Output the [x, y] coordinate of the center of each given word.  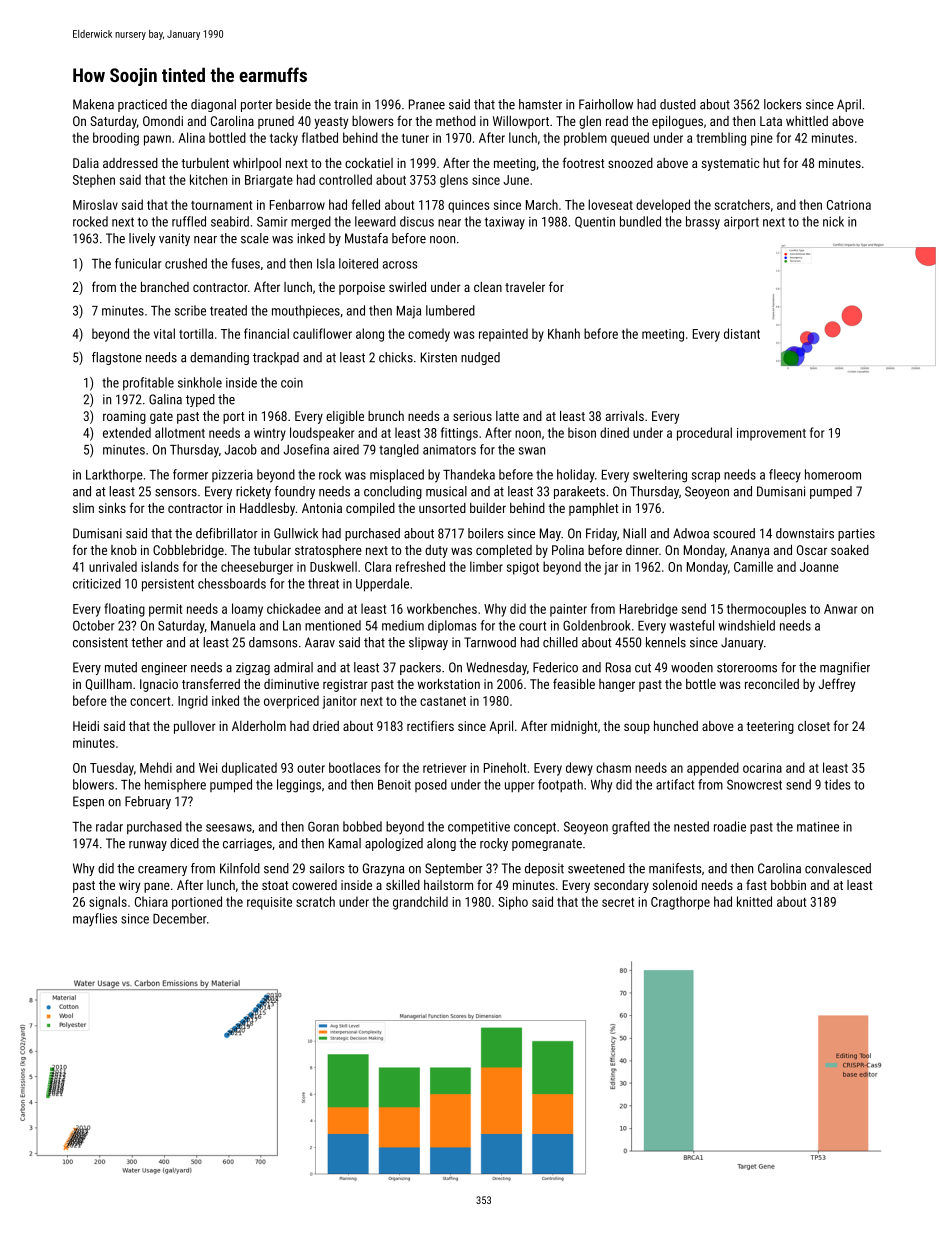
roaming [124, 417]
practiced [142, 105]
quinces [469, 206]
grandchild [420, 903]
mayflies [95, 920]
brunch [386, 416]
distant [742, 333]
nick [833, 221]
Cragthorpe [680, 903]
